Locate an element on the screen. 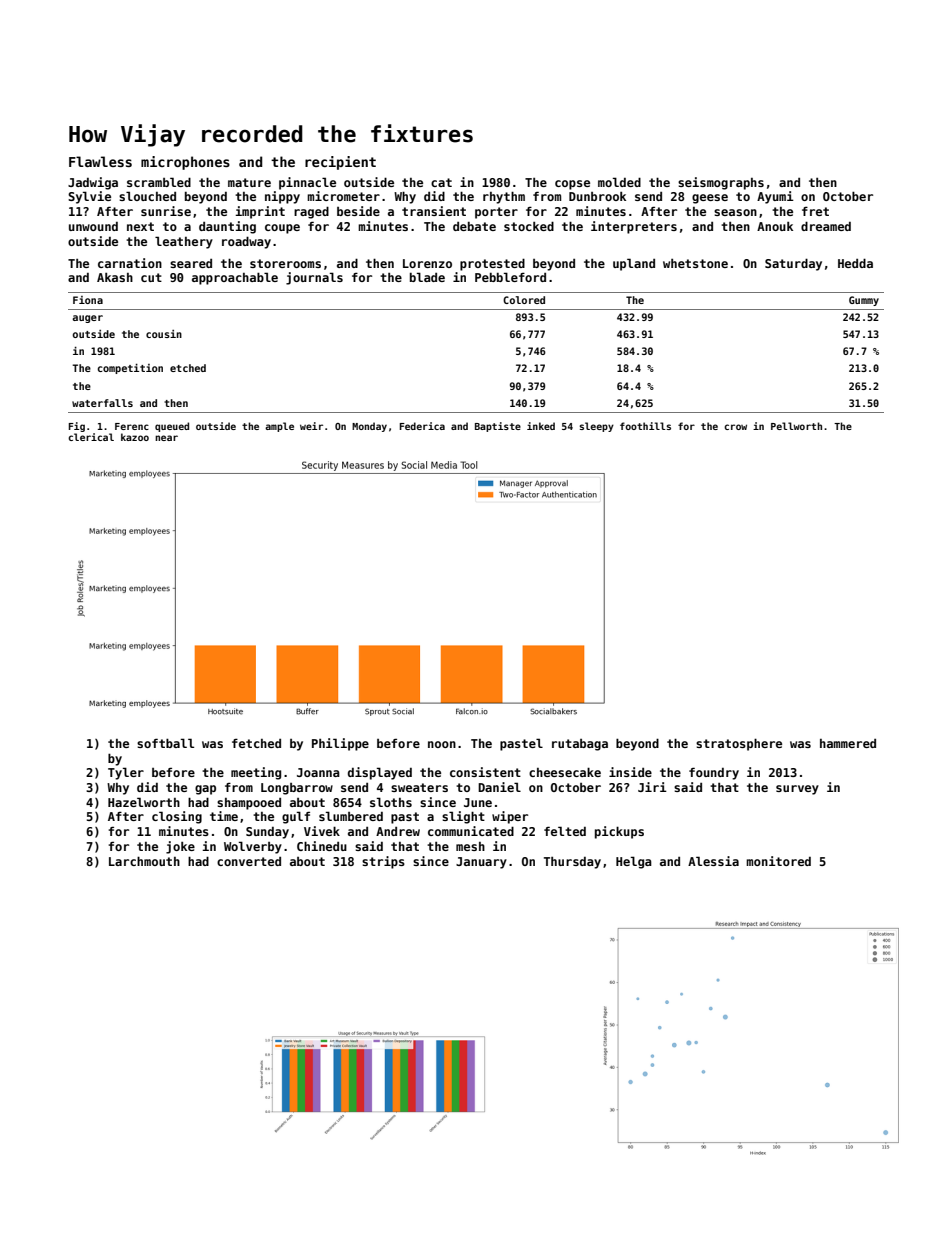 This screenshot has height=1233, width=952. rutabaga is located at coordinates (580, 745).
